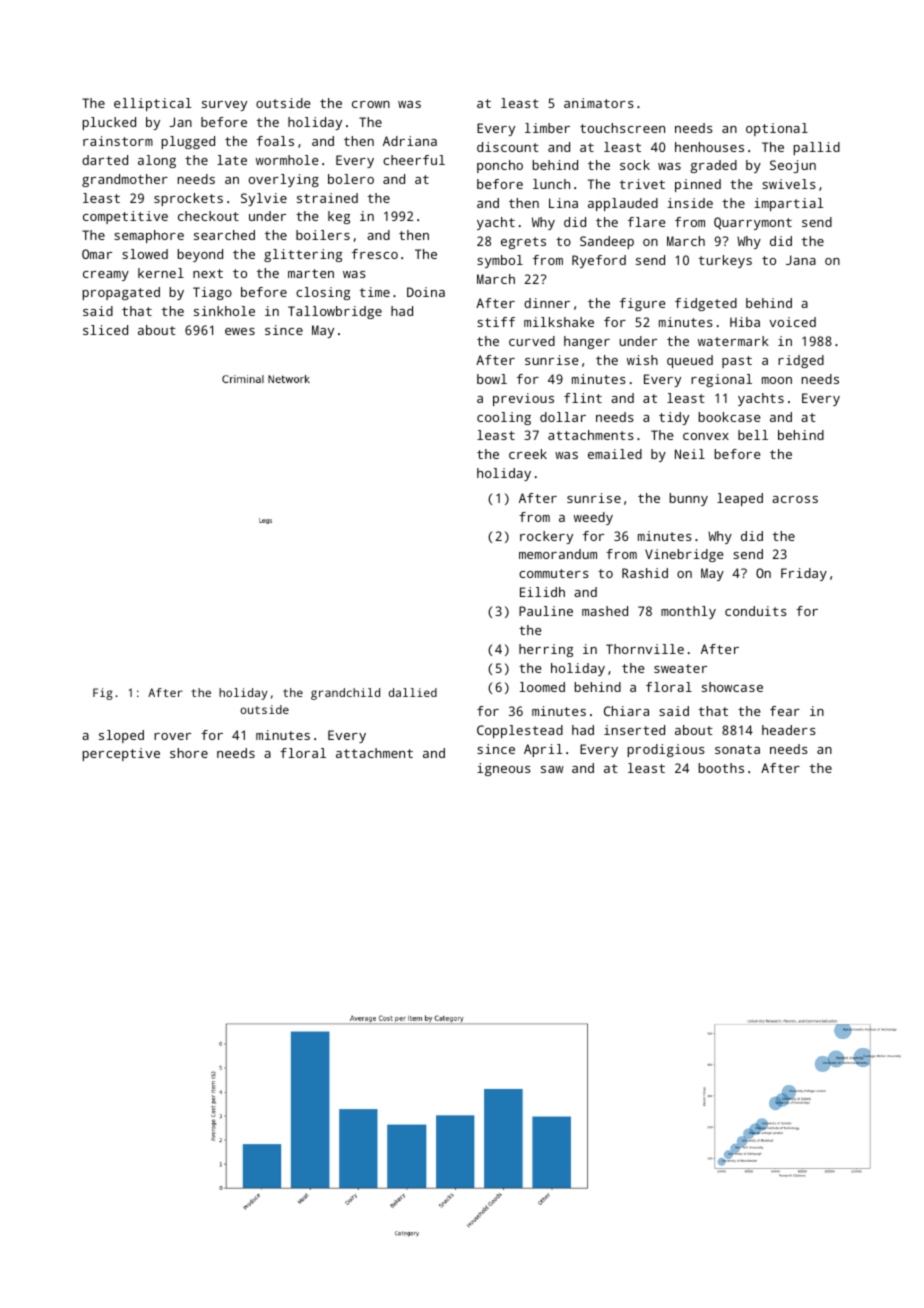  Describe the element at coordinates (725, 261) in the document. I see `turkeys` at that location.
